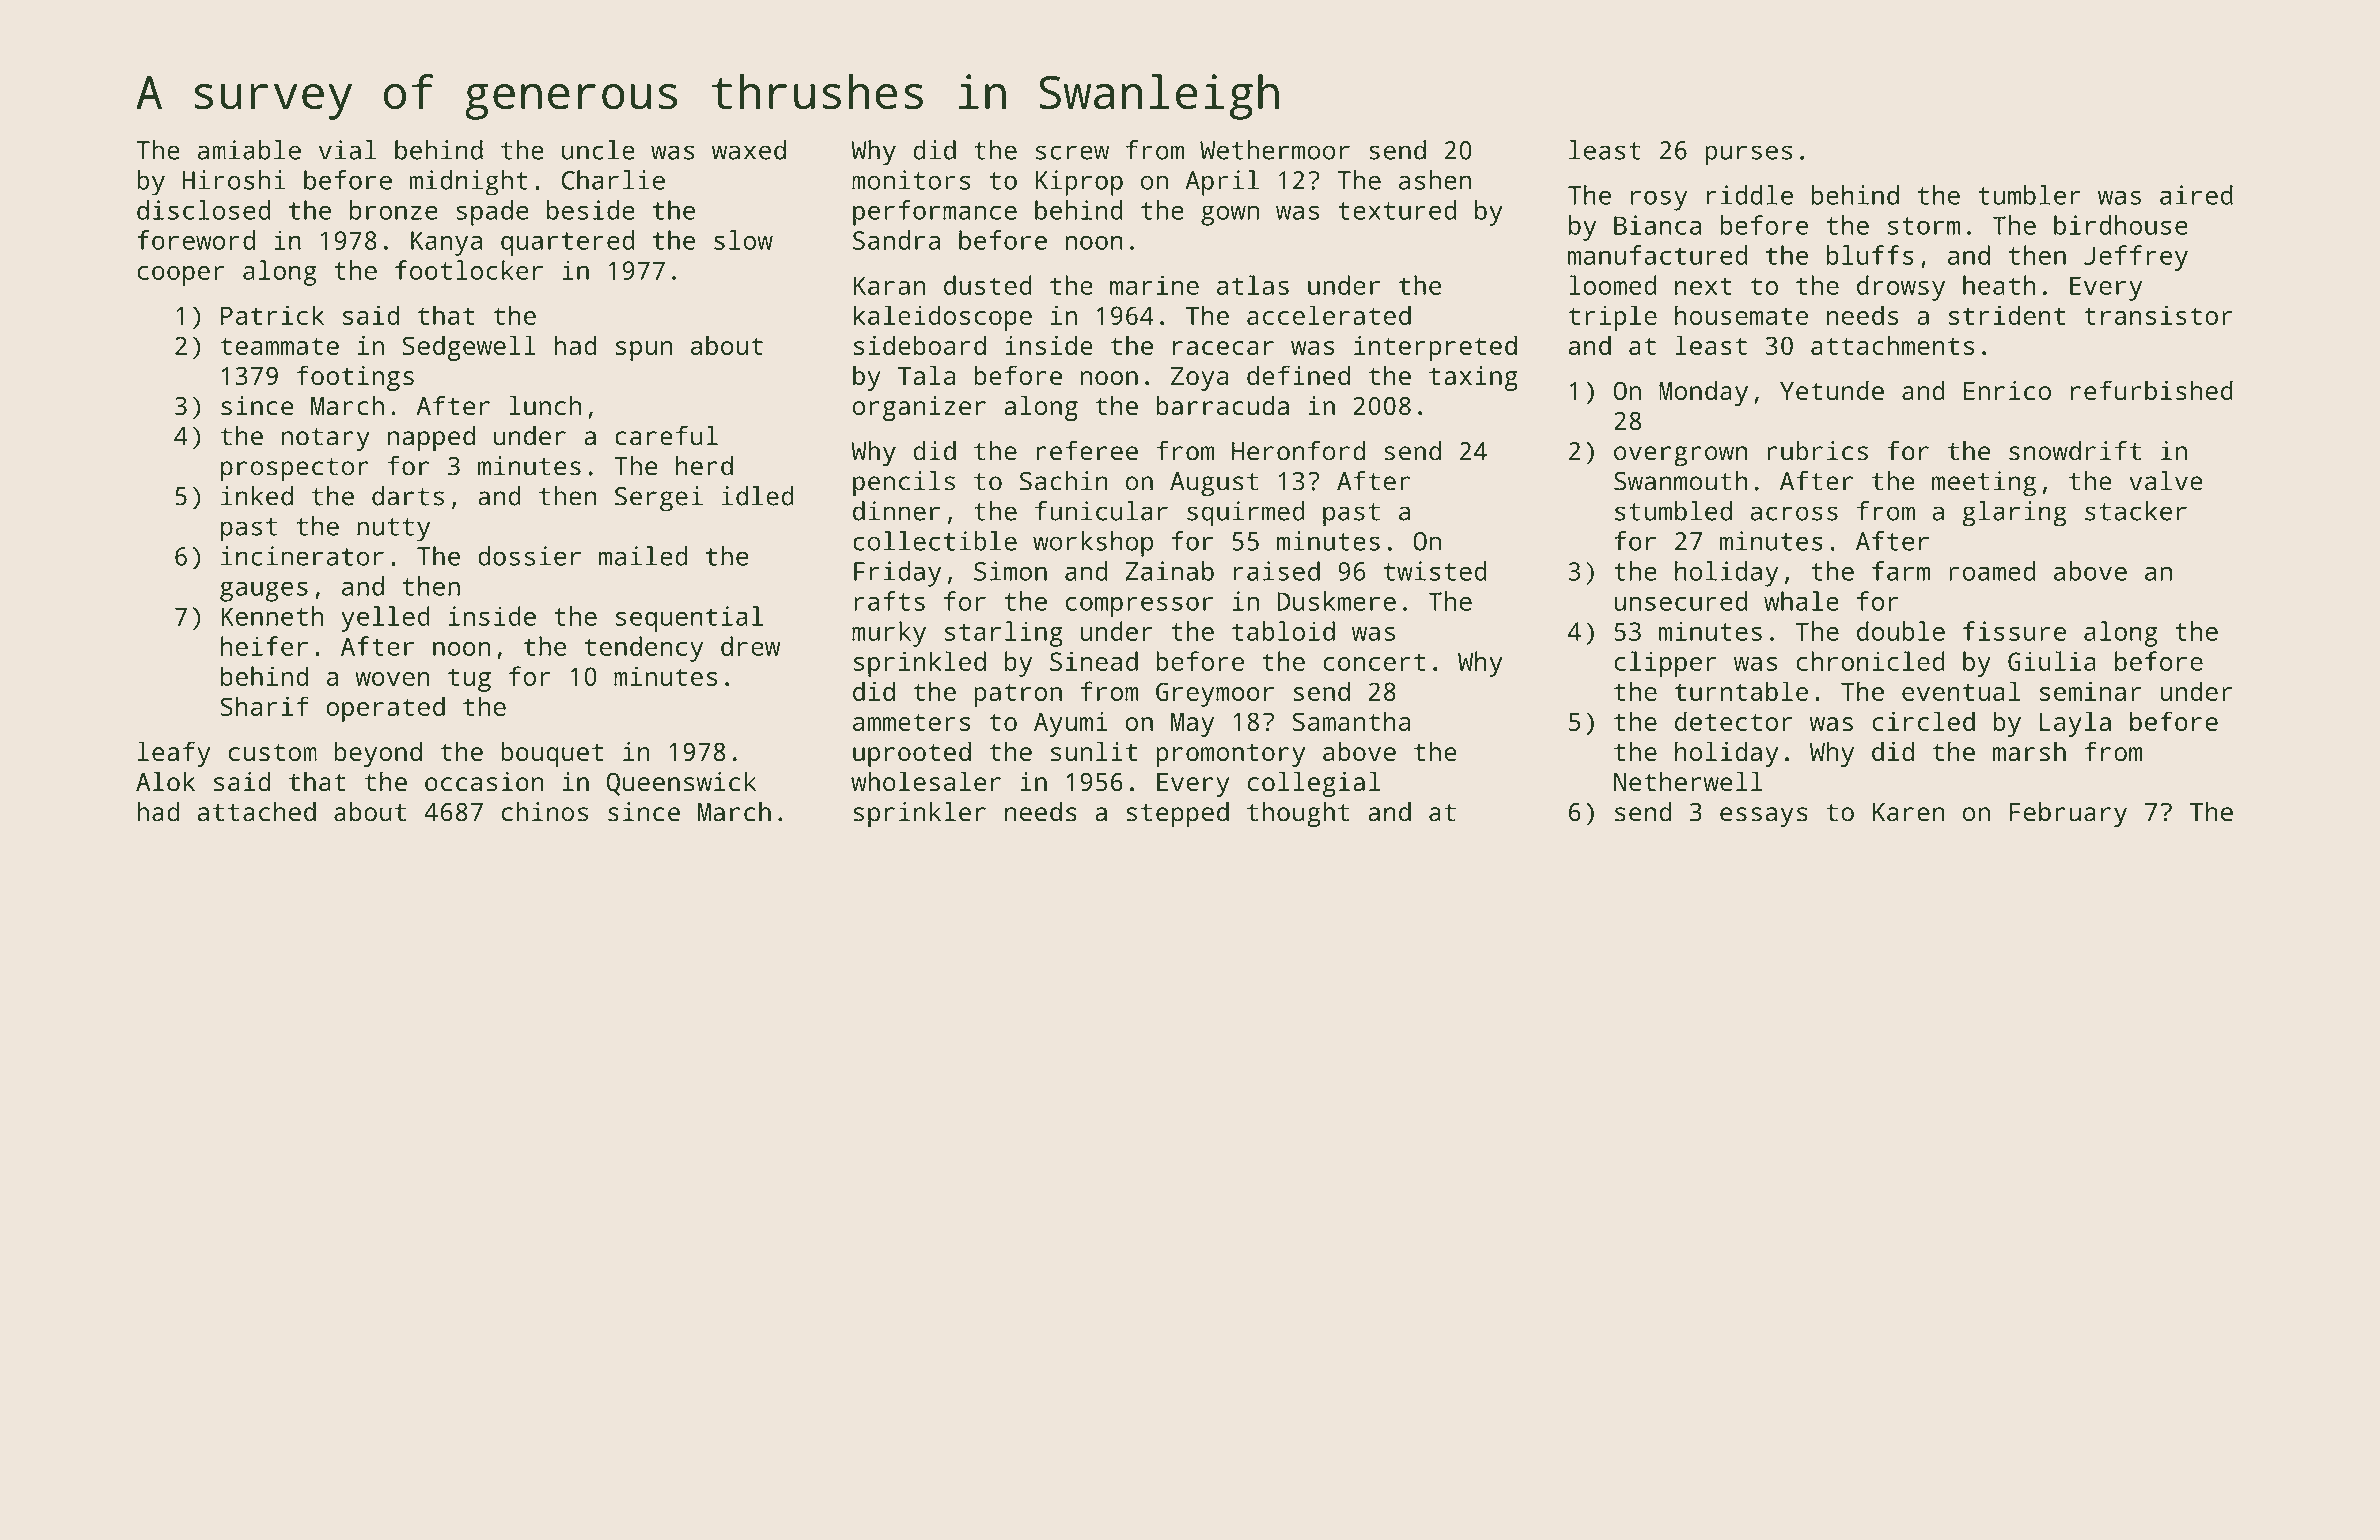 The image size is (2380, 1540). What do you see at coordinates (1214, 484) in the document?
I see `August` at bounding box center [1214, 484].
